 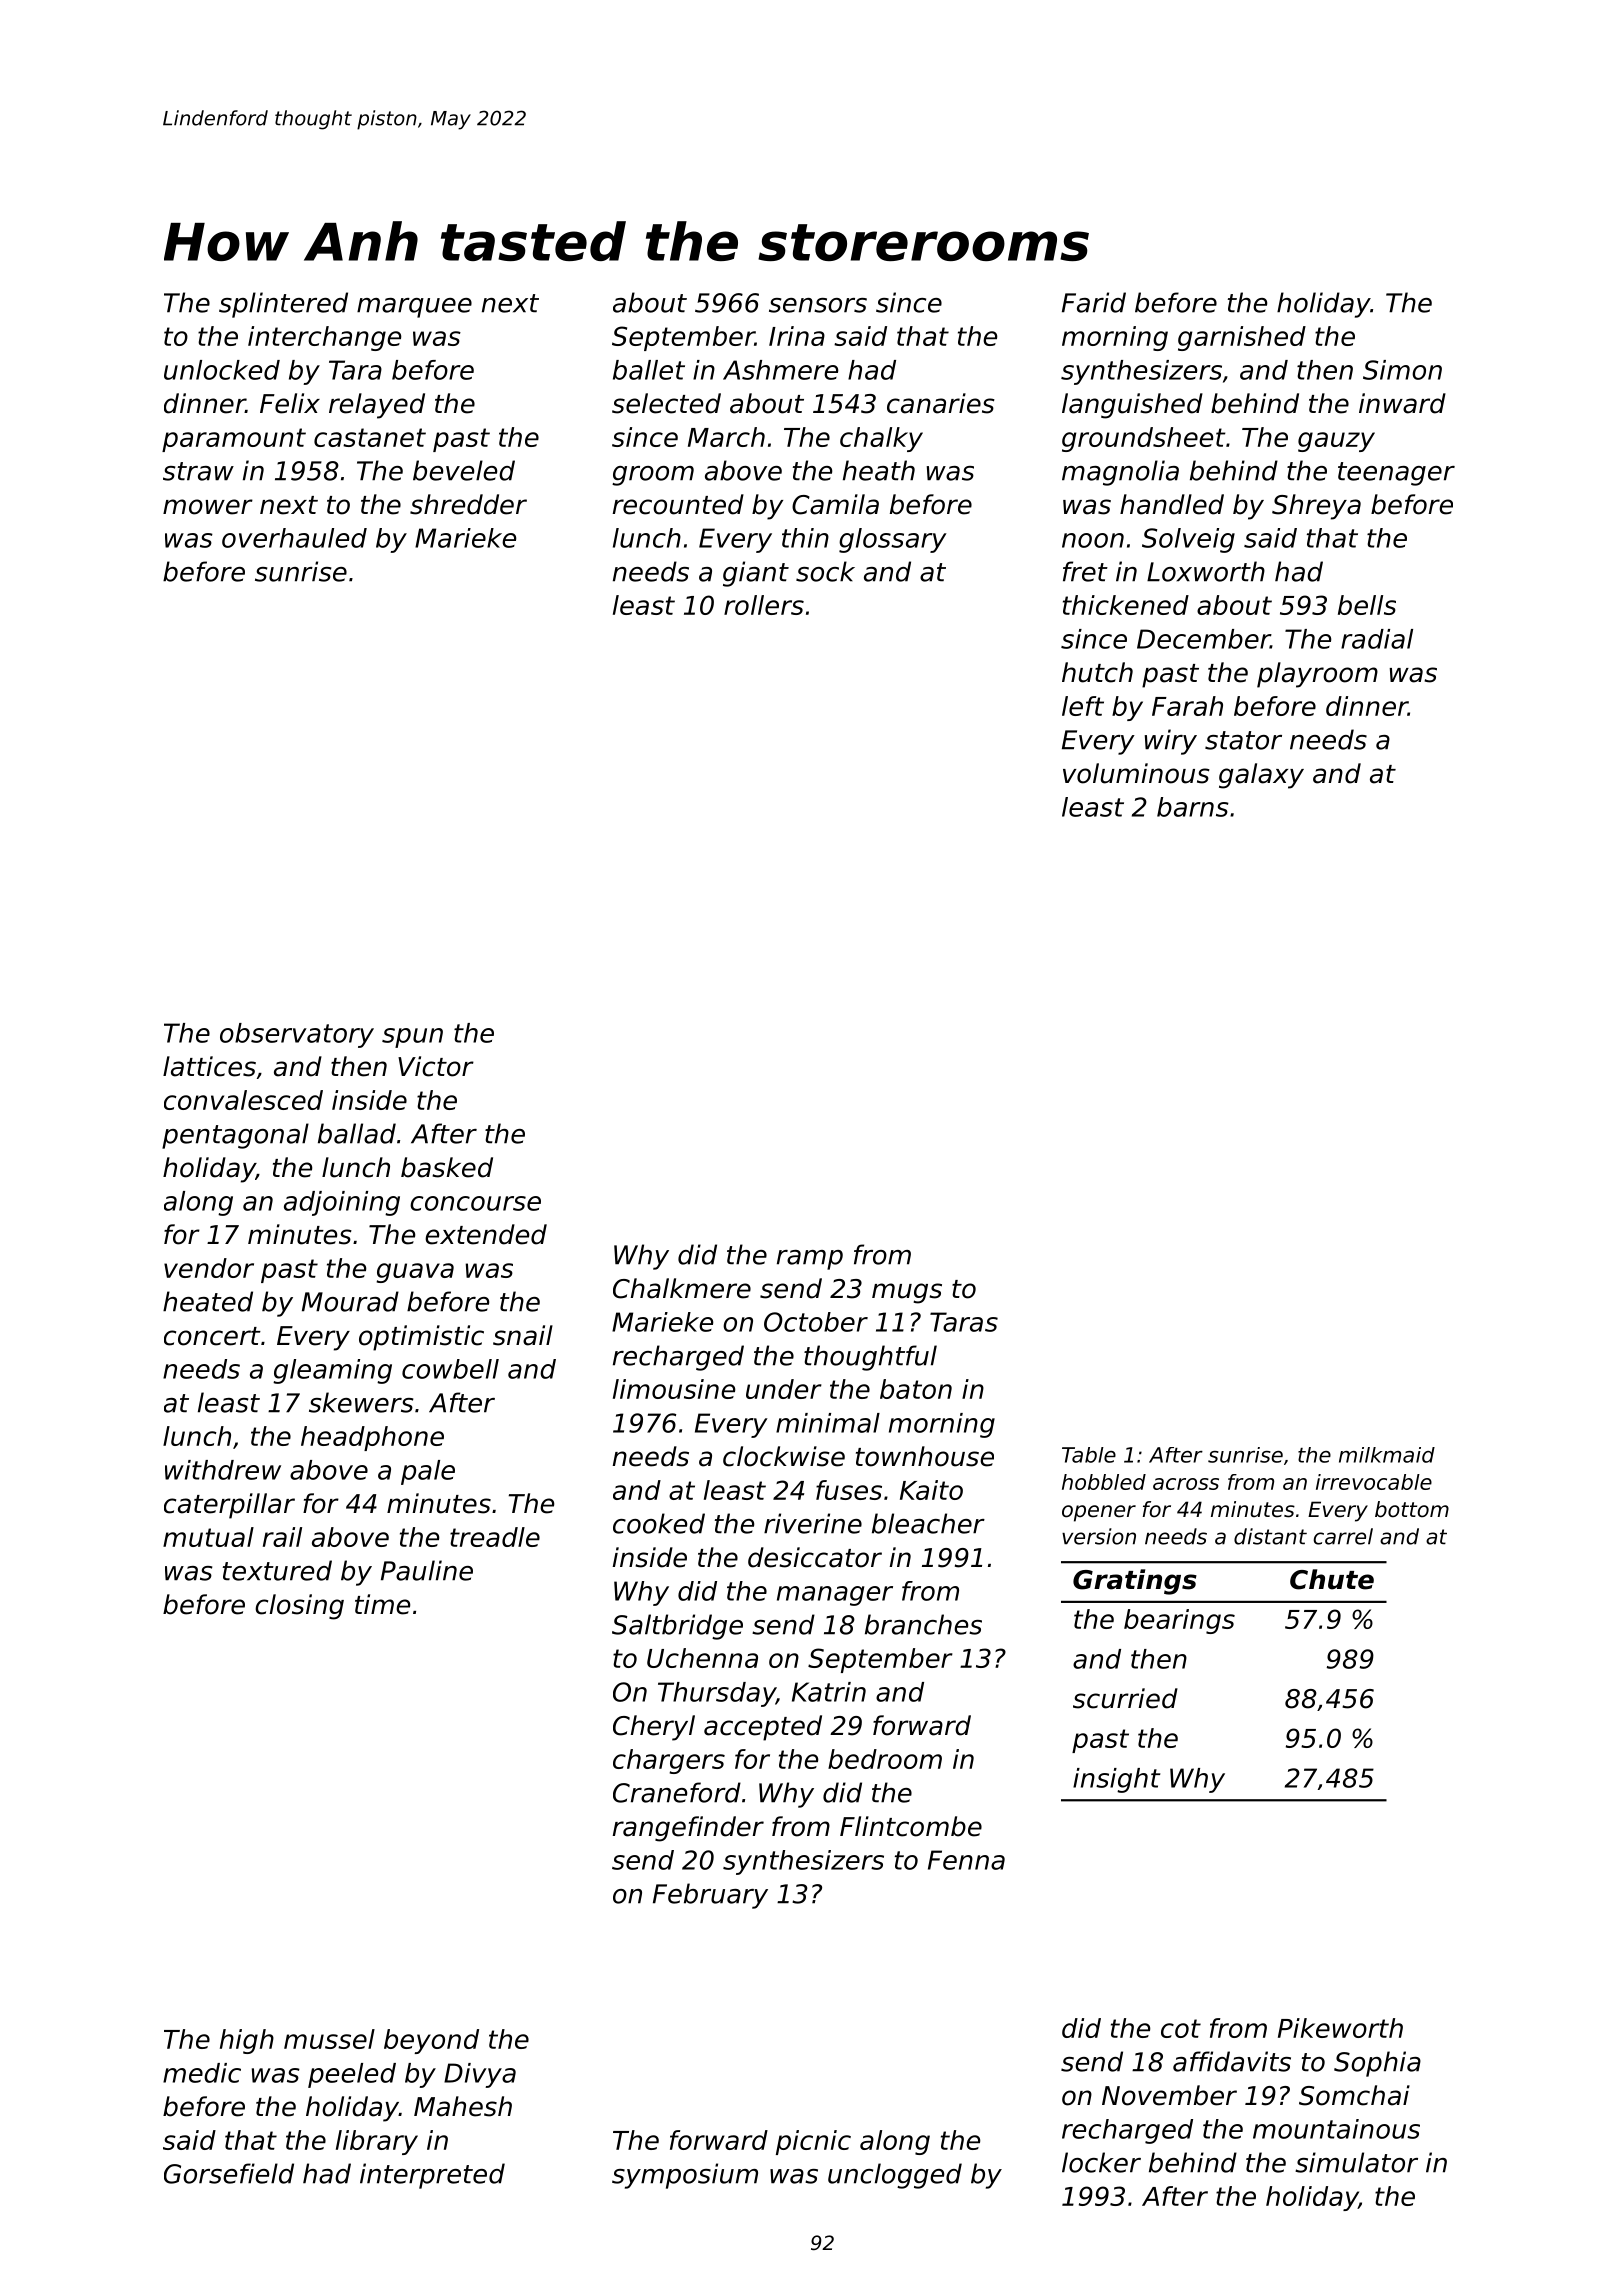 I want to click on locker, so click(x=1101, y=2162).
